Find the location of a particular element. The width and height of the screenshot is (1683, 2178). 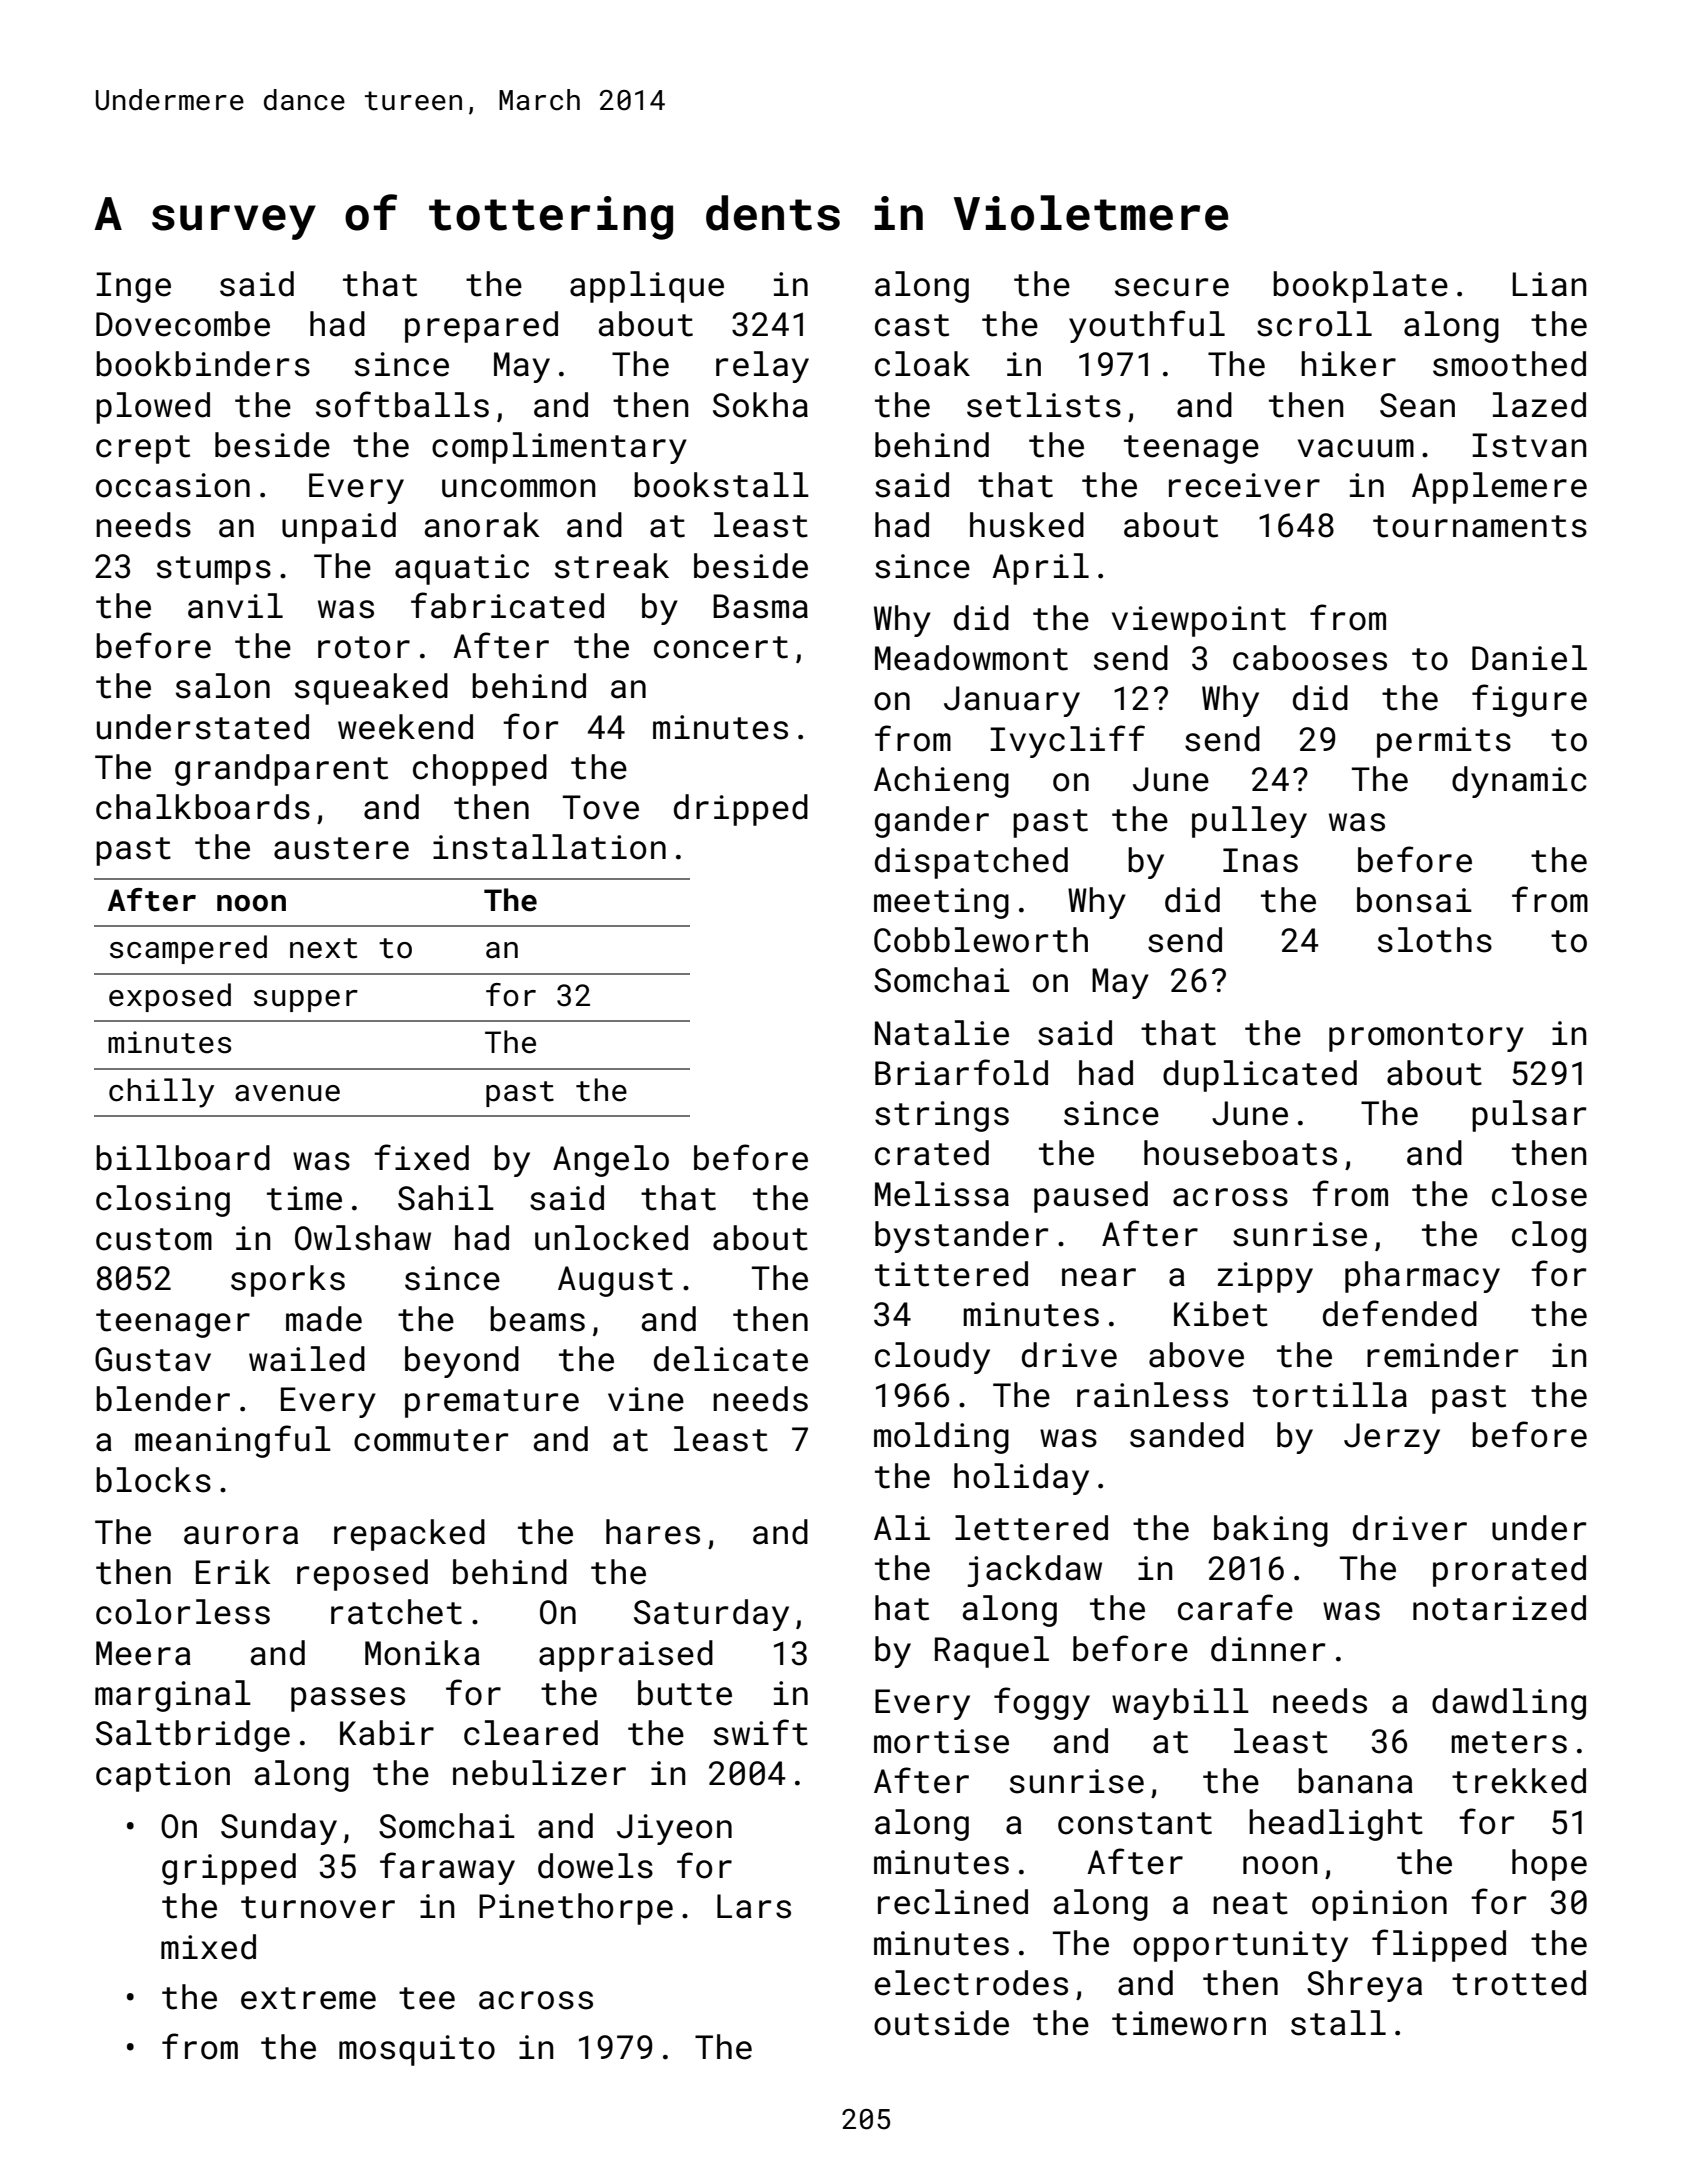

carafe is located at coordinates (1235, 1607).
